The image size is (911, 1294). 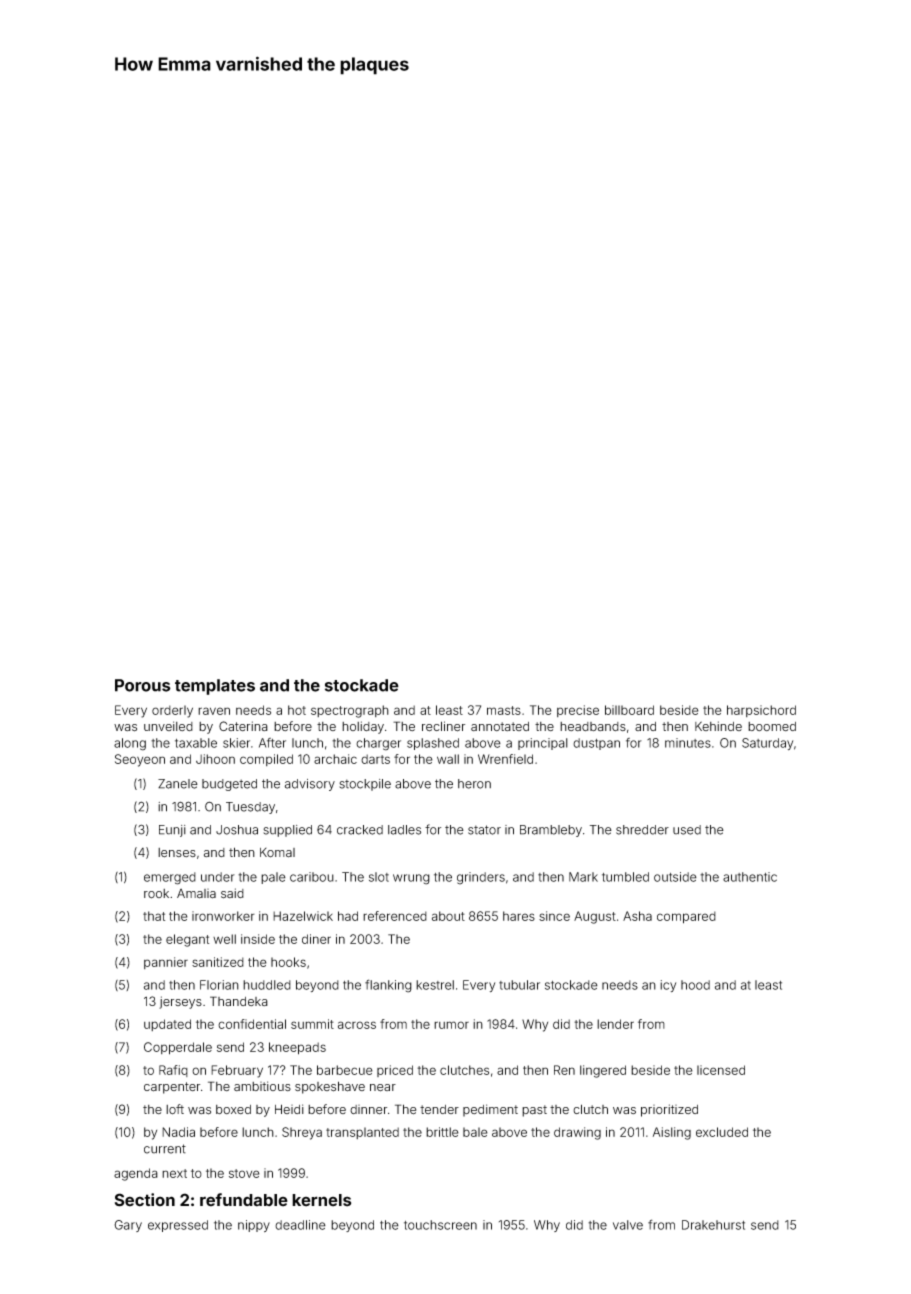 I want to click on hood, so click(x=695, y=985).
